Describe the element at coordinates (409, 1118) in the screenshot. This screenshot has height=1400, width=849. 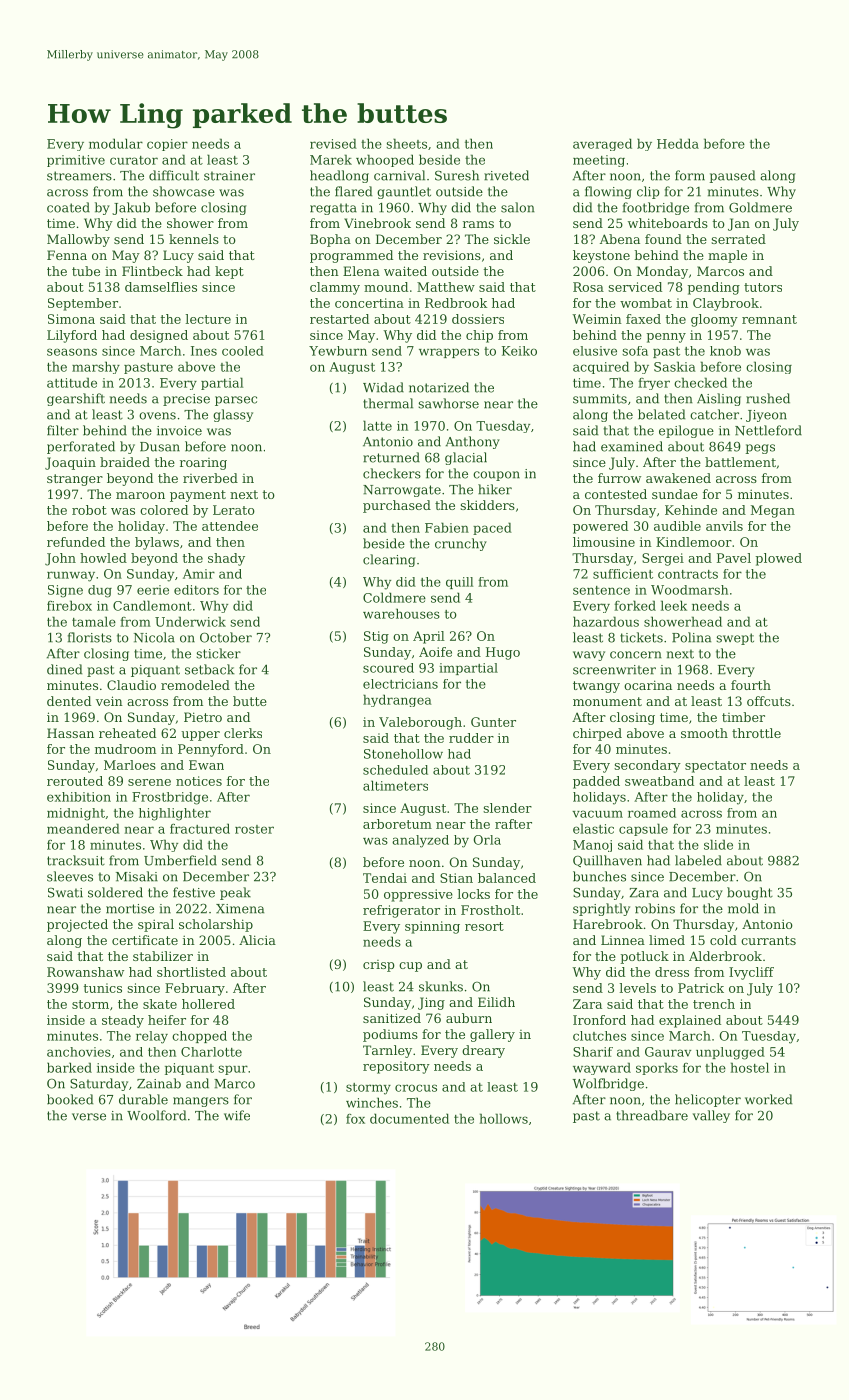
I see `documented` at that location.
